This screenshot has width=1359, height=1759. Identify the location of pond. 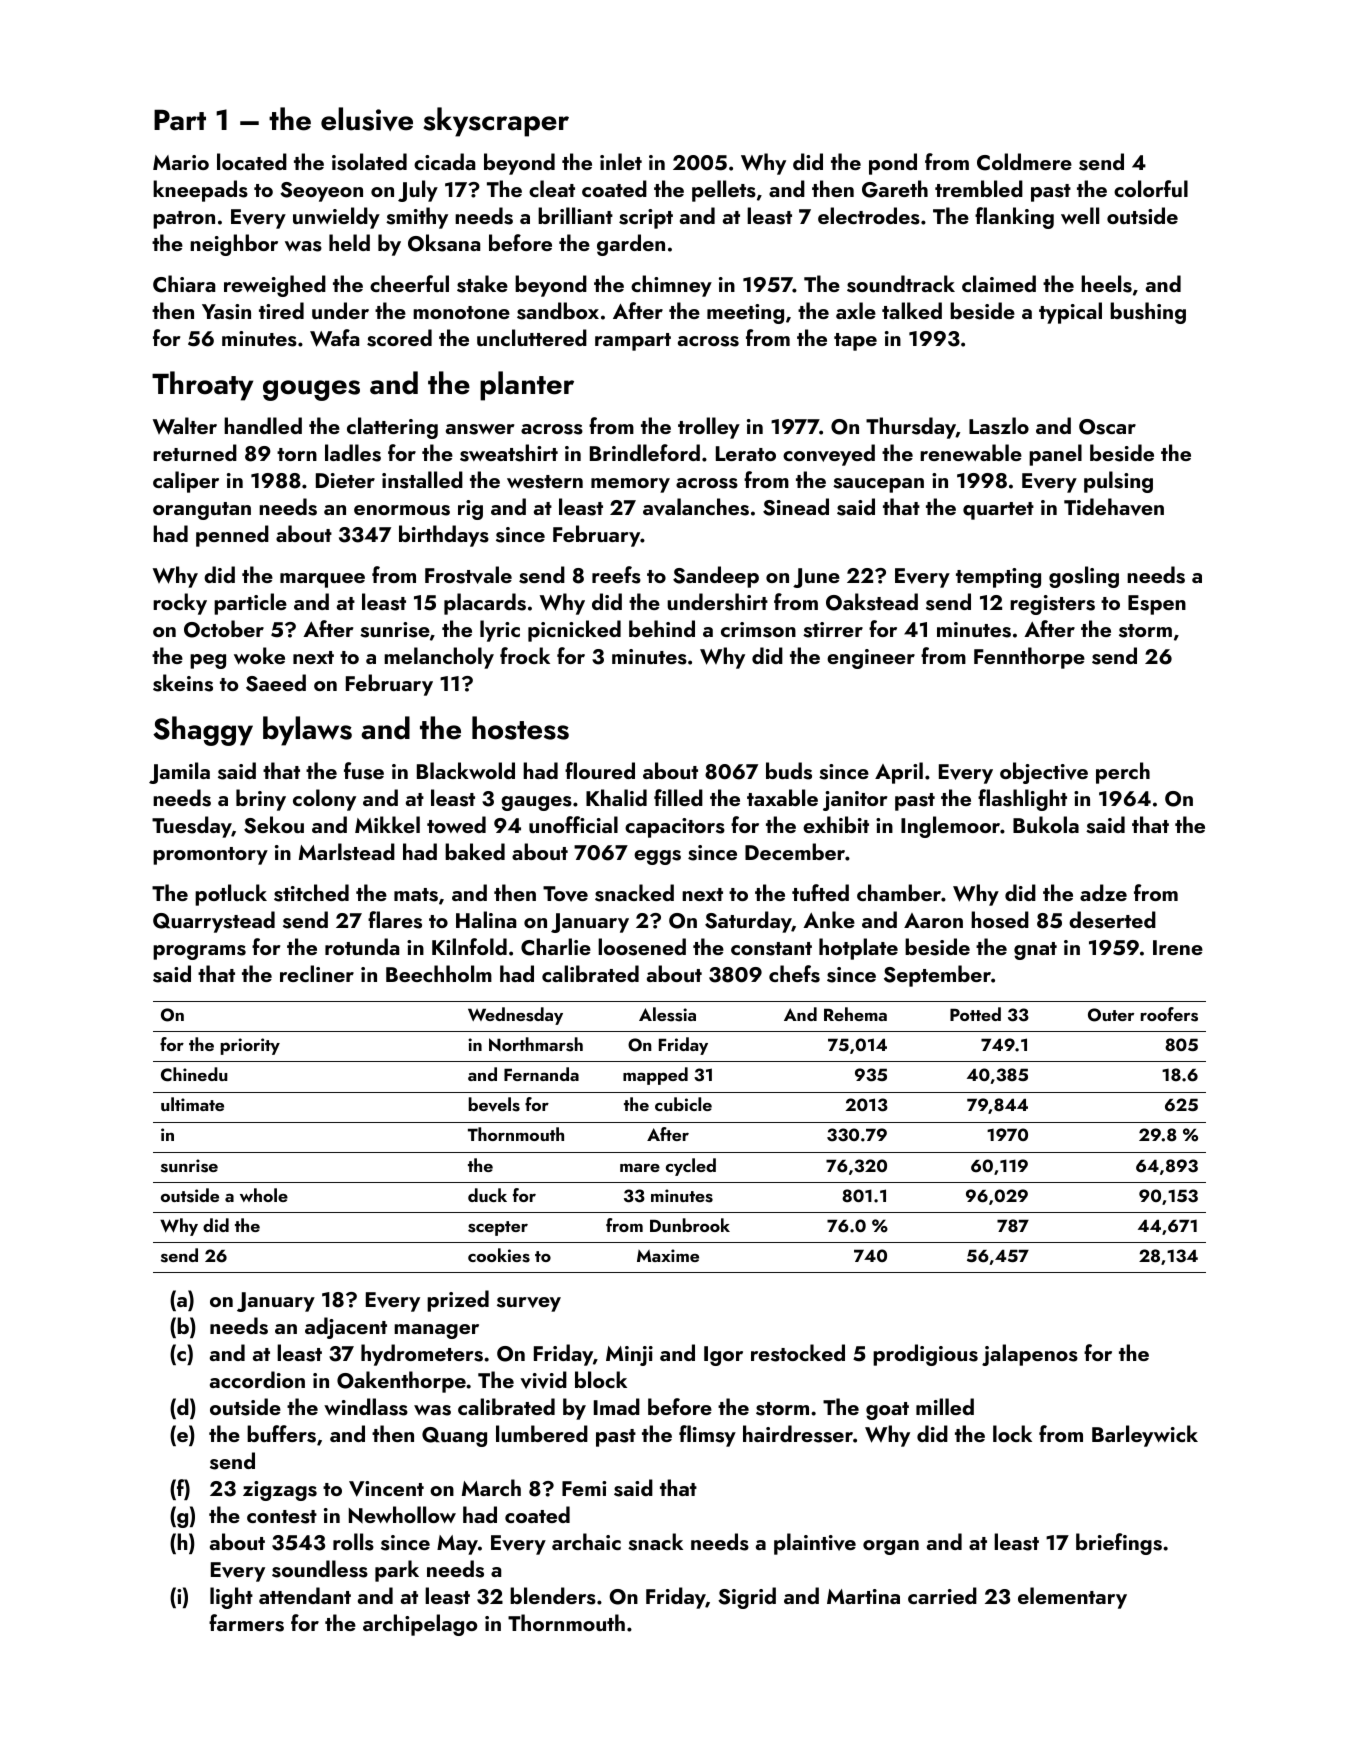
(893, 164).
